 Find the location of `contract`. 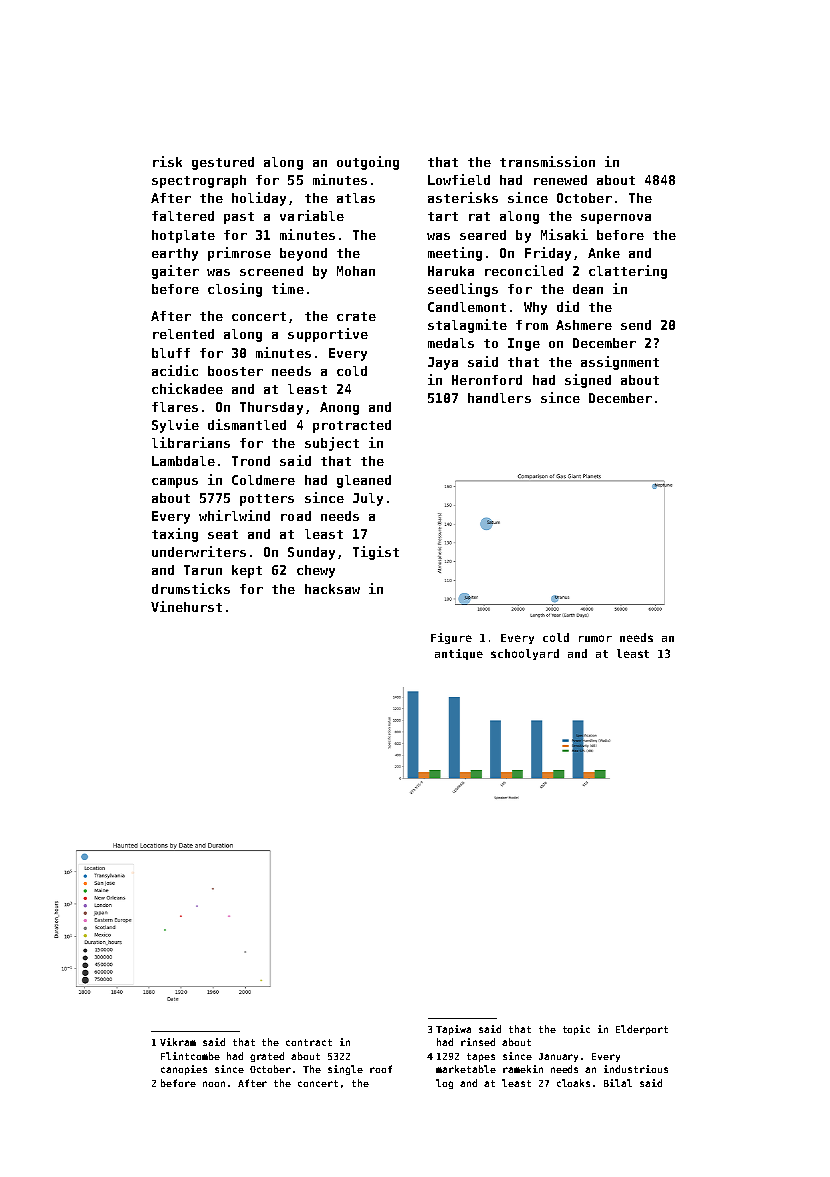

contract is located at coordinates (309, 1042).
